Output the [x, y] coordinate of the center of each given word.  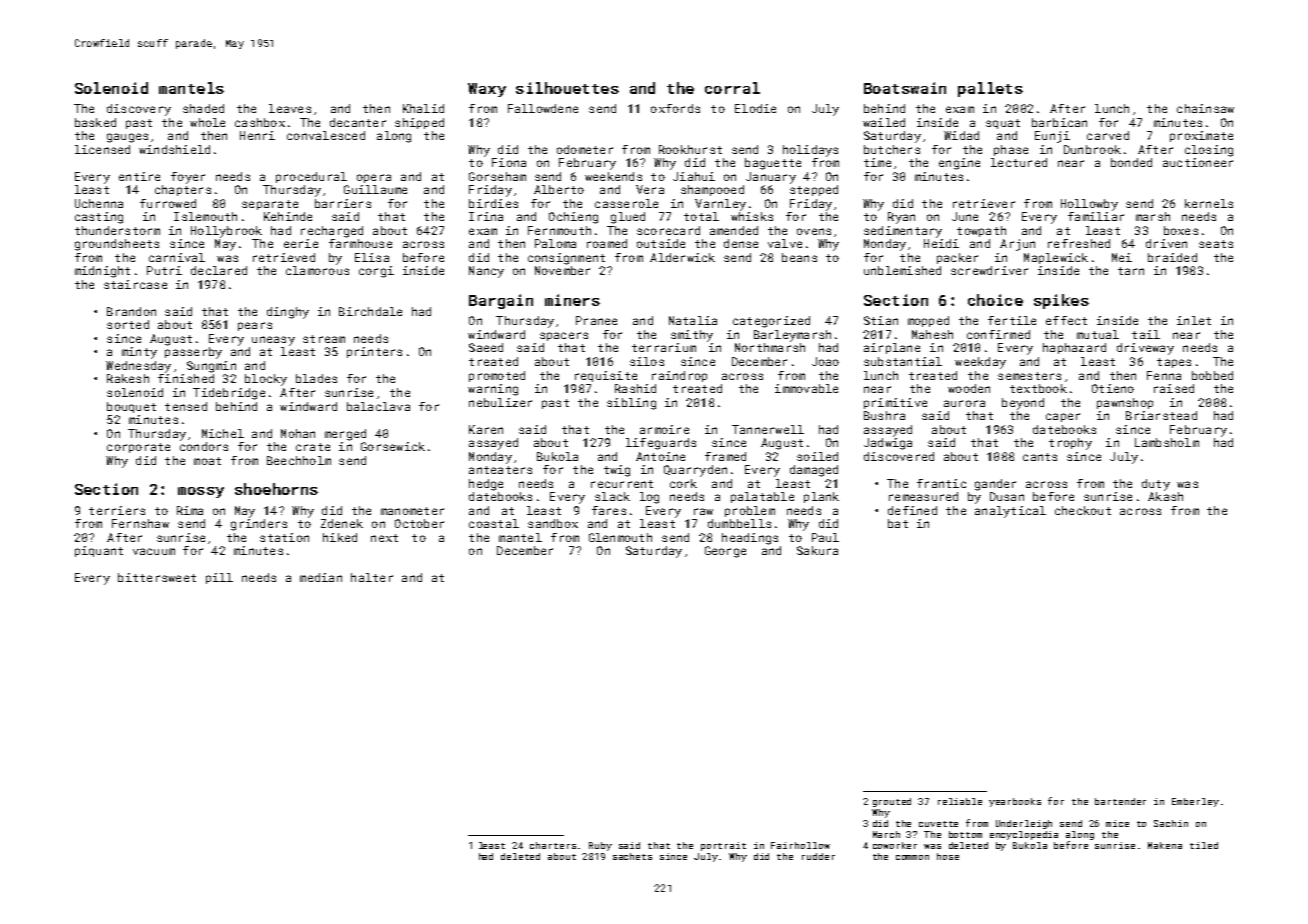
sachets [632, 856]
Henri [257, 135]
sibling [631, 404]
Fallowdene [543, 108]
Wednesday [138, 367]
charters [553, 845]
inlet [1194, 320]
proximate [1201, 136]
